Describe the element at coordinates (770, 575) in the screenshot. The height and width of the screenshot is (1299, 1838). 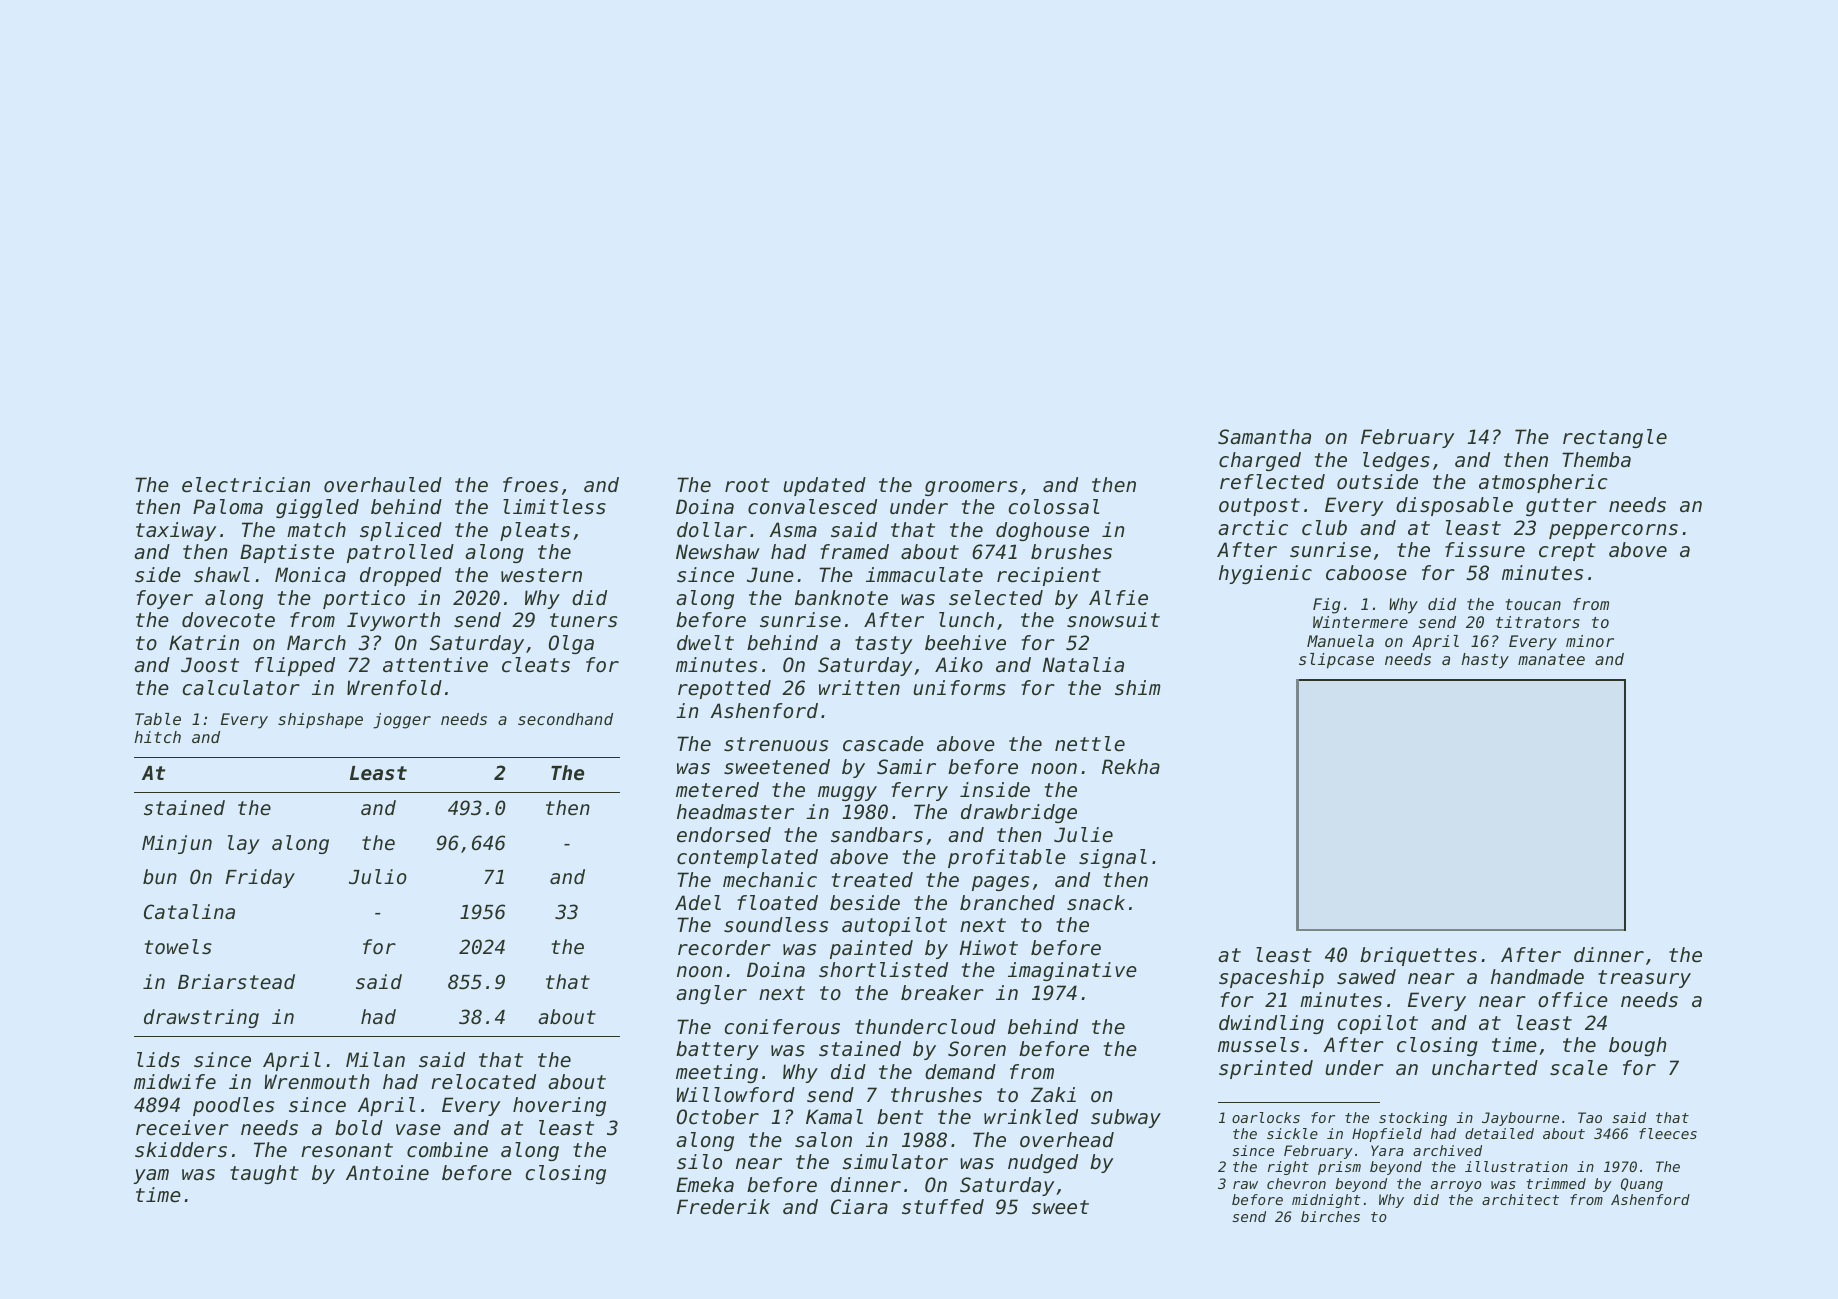
I see `June` at that location.
